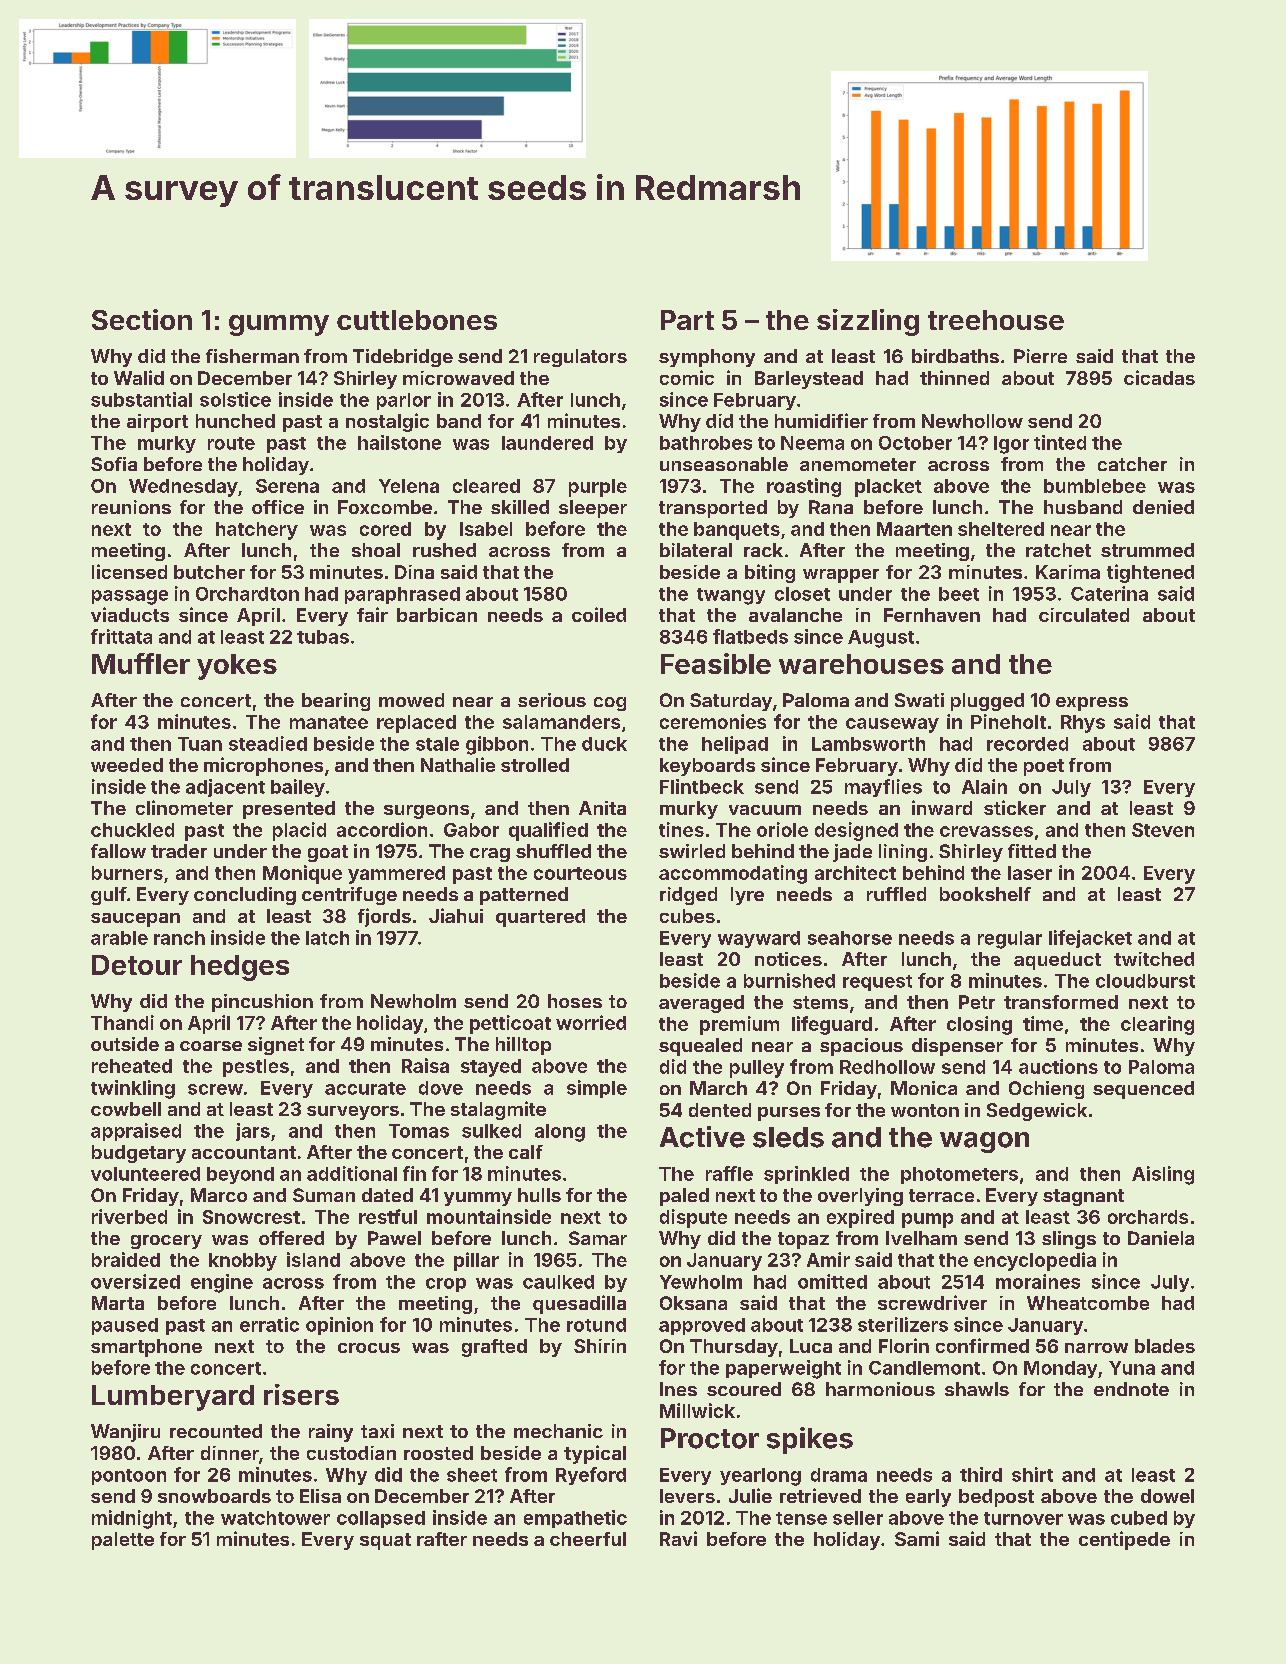 The image size is (1286, 1664). Describe the element at coordinates (996, 320) in the screenshot. I see `treehouse` at that location.
